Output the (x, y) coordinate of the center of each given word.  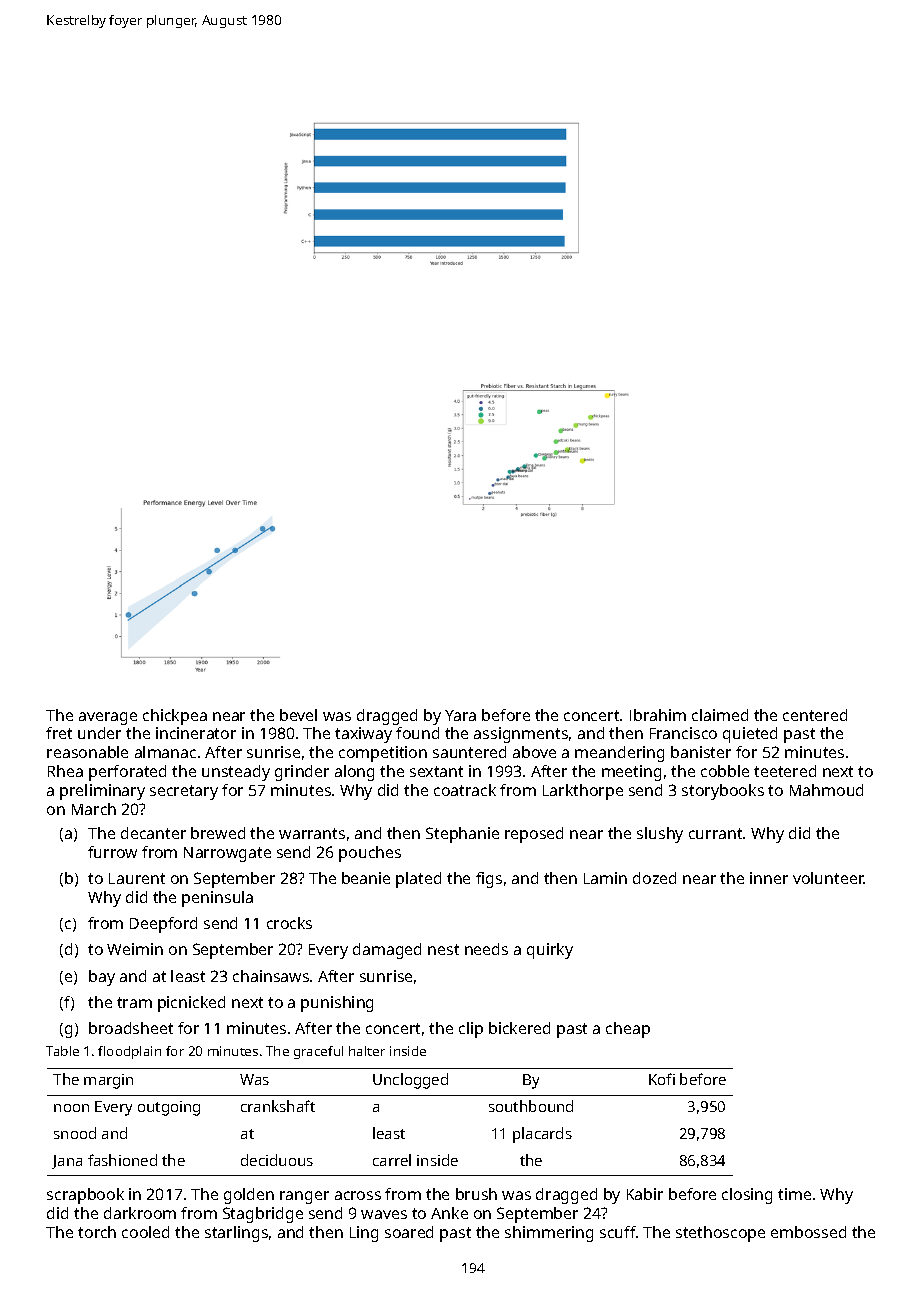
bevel (298, 715)
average (108, 718)
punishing (337, 1004)
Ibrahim (658, 715)
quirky (550, 951)
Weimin (135, 949)
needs (486, 949)
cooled (145, 1232)
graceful (318, 1052)
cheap (628, 1030)
